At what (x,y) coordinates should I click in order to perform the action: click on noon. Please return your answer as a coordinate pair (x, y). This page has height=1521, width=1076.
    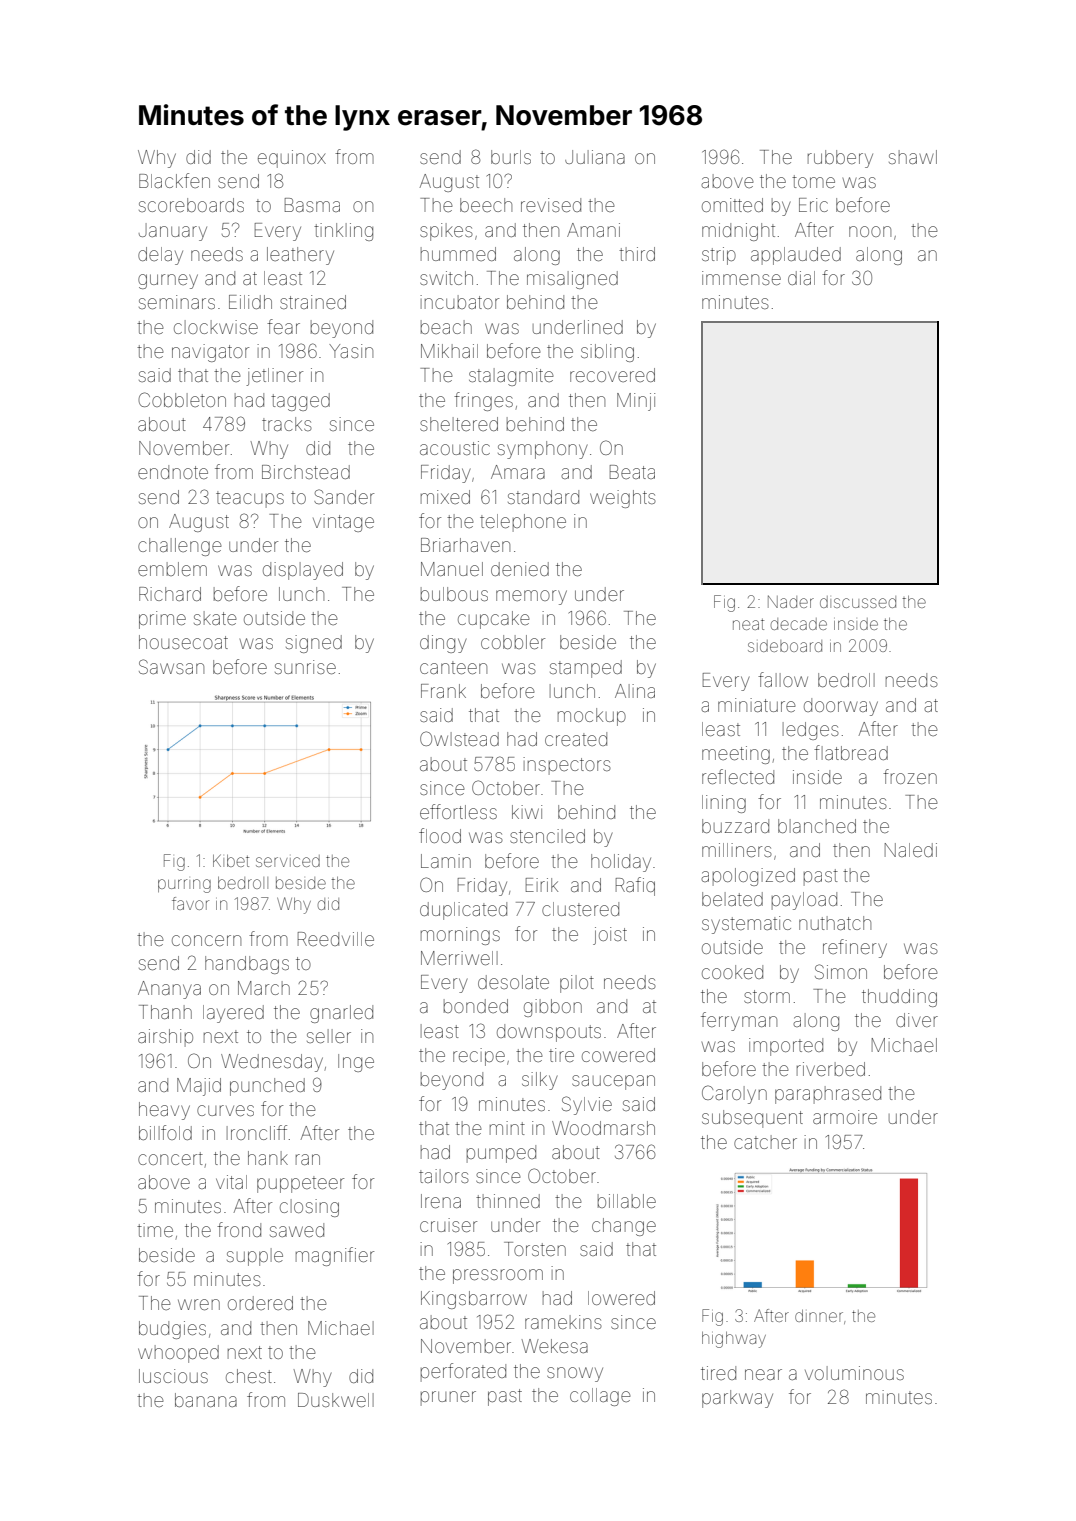
    Looking at the image, I should click on (870, 231).
